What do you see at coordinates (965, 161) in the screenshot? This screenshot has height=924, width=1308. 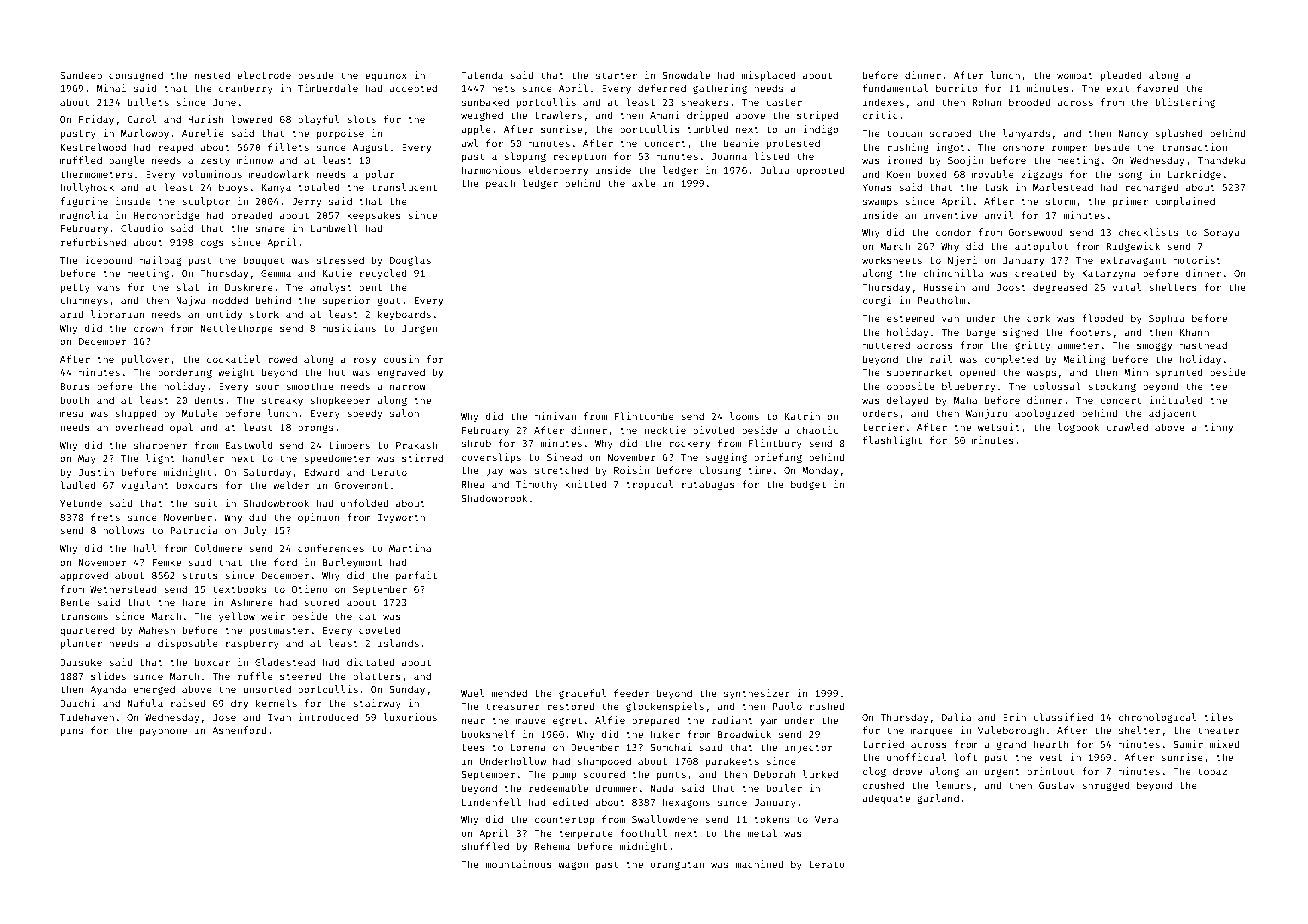 I see `Soojin` at bounding box center [965, 161].
